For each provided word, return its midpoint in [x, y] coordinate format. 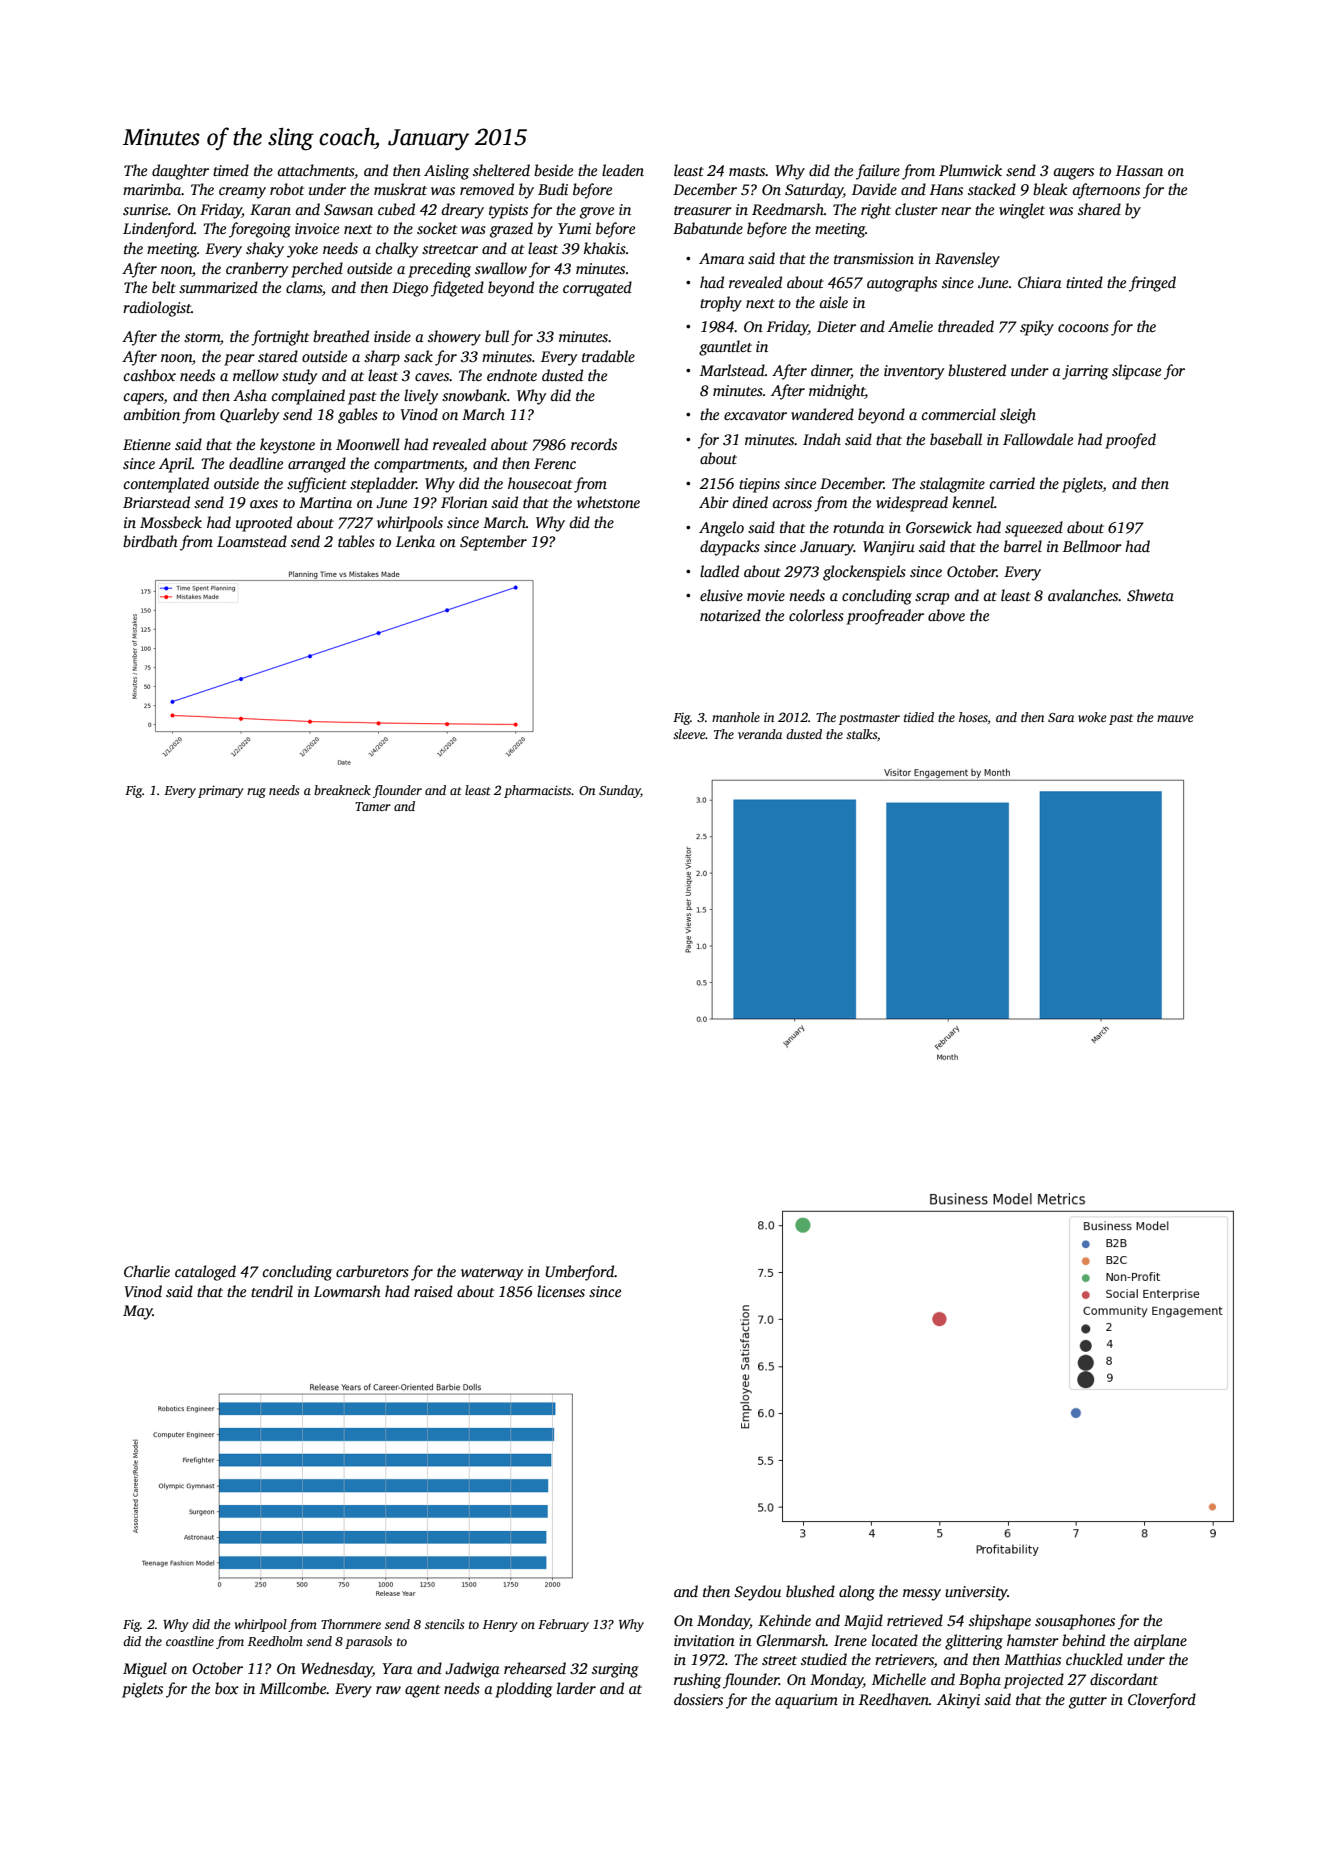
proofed [1130, 441]
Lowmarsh [347, 1291]
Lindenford [158, 230]
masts [747, 171]
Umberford [580, 1273]
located [895, 1640]
